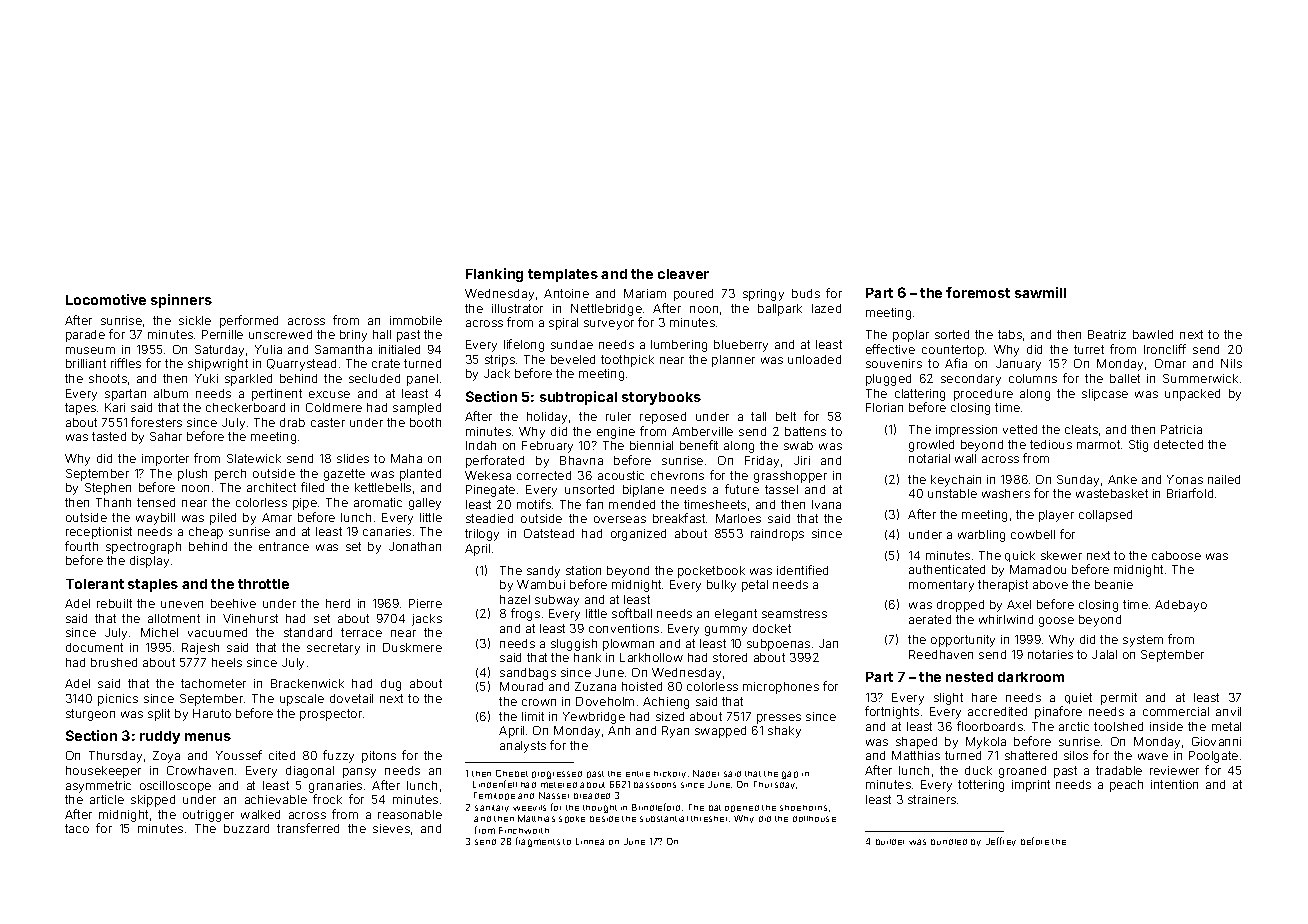  Describe the element at coordinates (338, 603) in the screenshot. I see `herd` at that location.
